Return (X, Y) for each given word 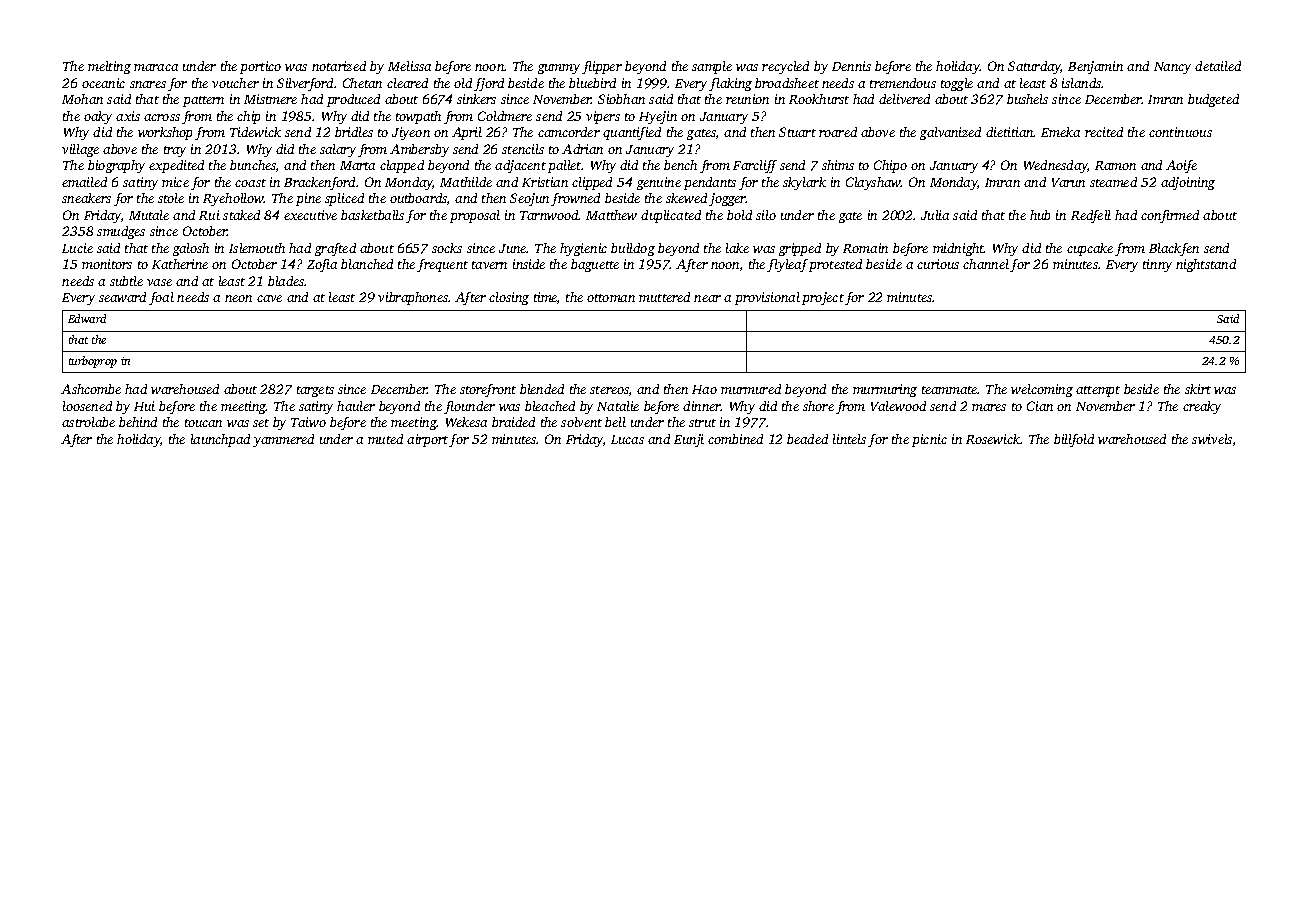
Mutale (149, 215)
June (513, 248)
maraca (156, 67)
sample (712, 67)
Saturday (1034, 67)
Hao (704, 389)
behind (138, 422)
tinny (1157, 265)
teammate (950, 390)
